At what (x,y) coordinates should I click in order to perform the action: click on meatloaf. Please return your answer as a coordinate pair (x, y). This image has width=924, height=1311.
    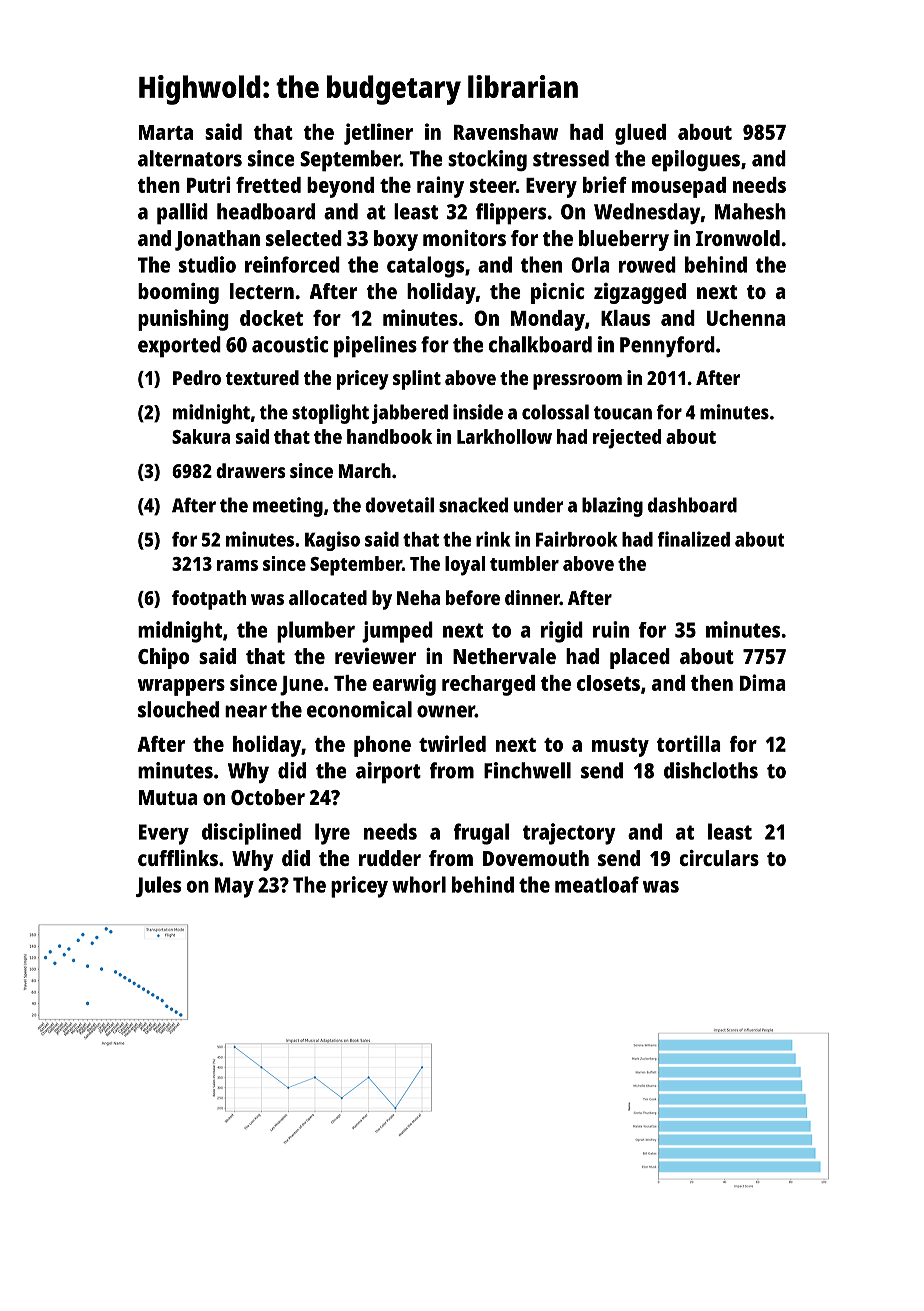
    Looking at the image, I should click on (597, 884).
